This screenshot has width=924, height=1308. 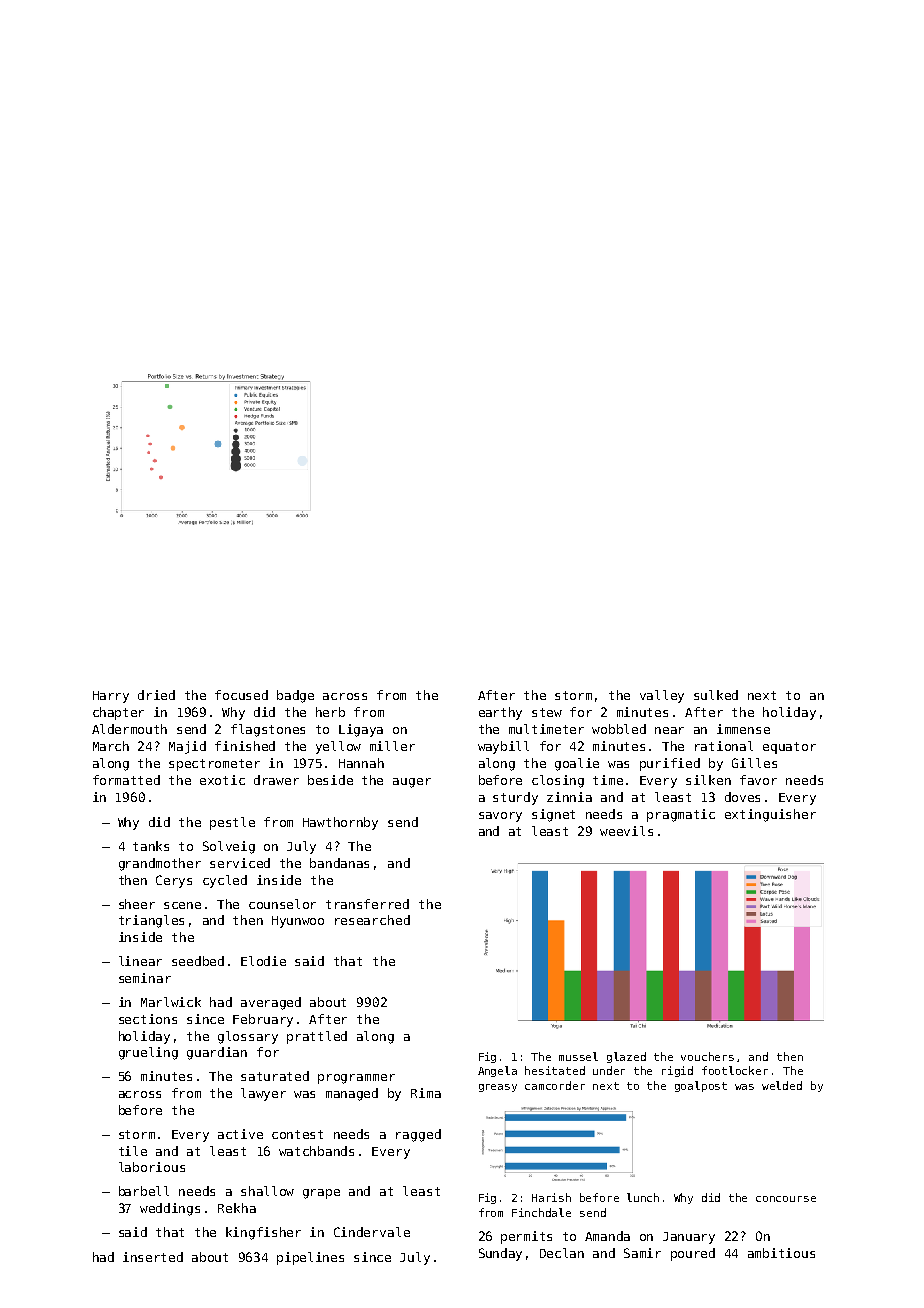 I want to click on goalpost, so click(x=701, y=1086).
